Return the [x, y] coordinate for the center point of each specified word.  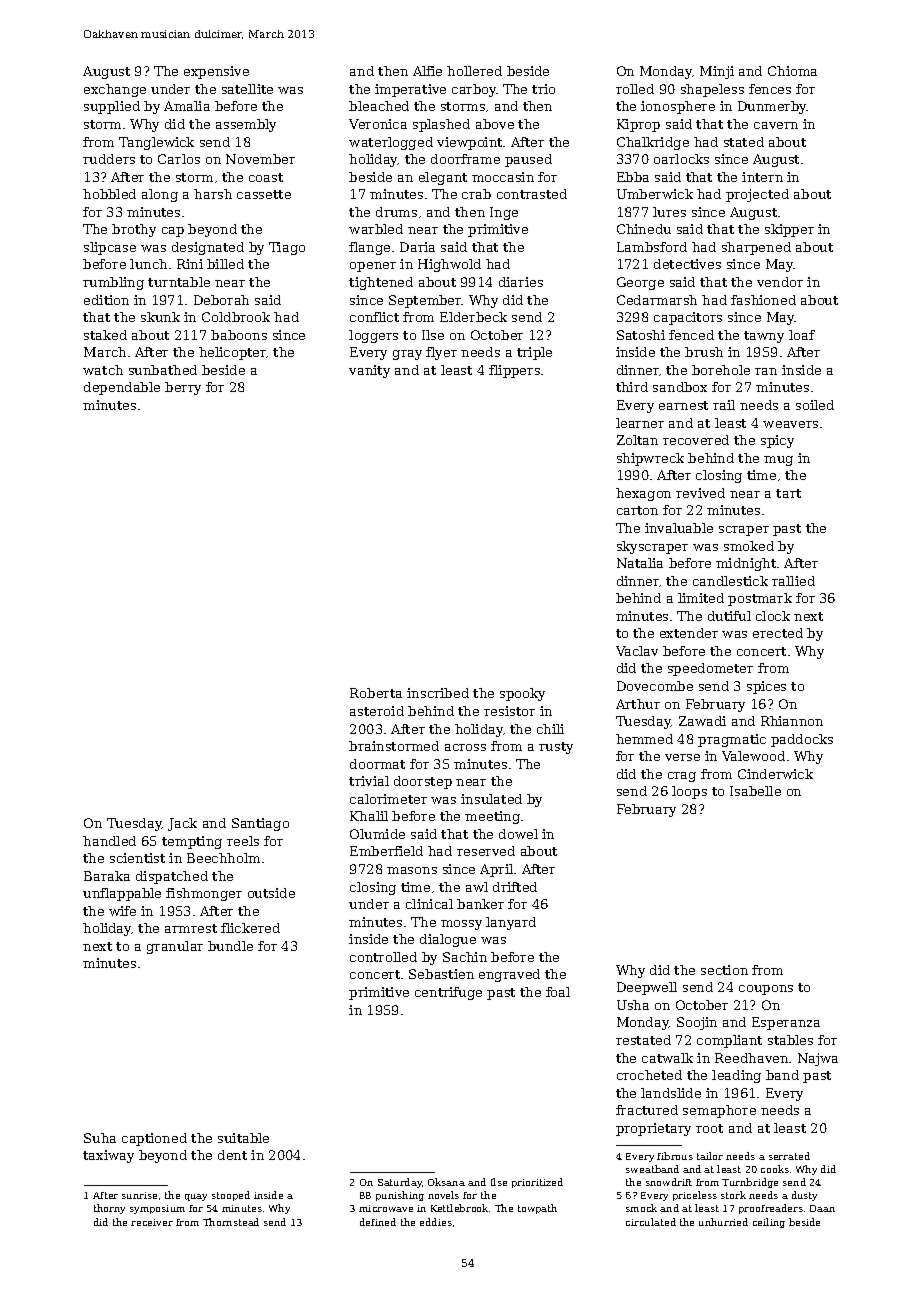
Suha [100, 1138]
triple [534, 353]
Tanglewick [156, 143]
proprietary [653, 1129]
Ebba [633, 177]
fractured [647, 1110]
